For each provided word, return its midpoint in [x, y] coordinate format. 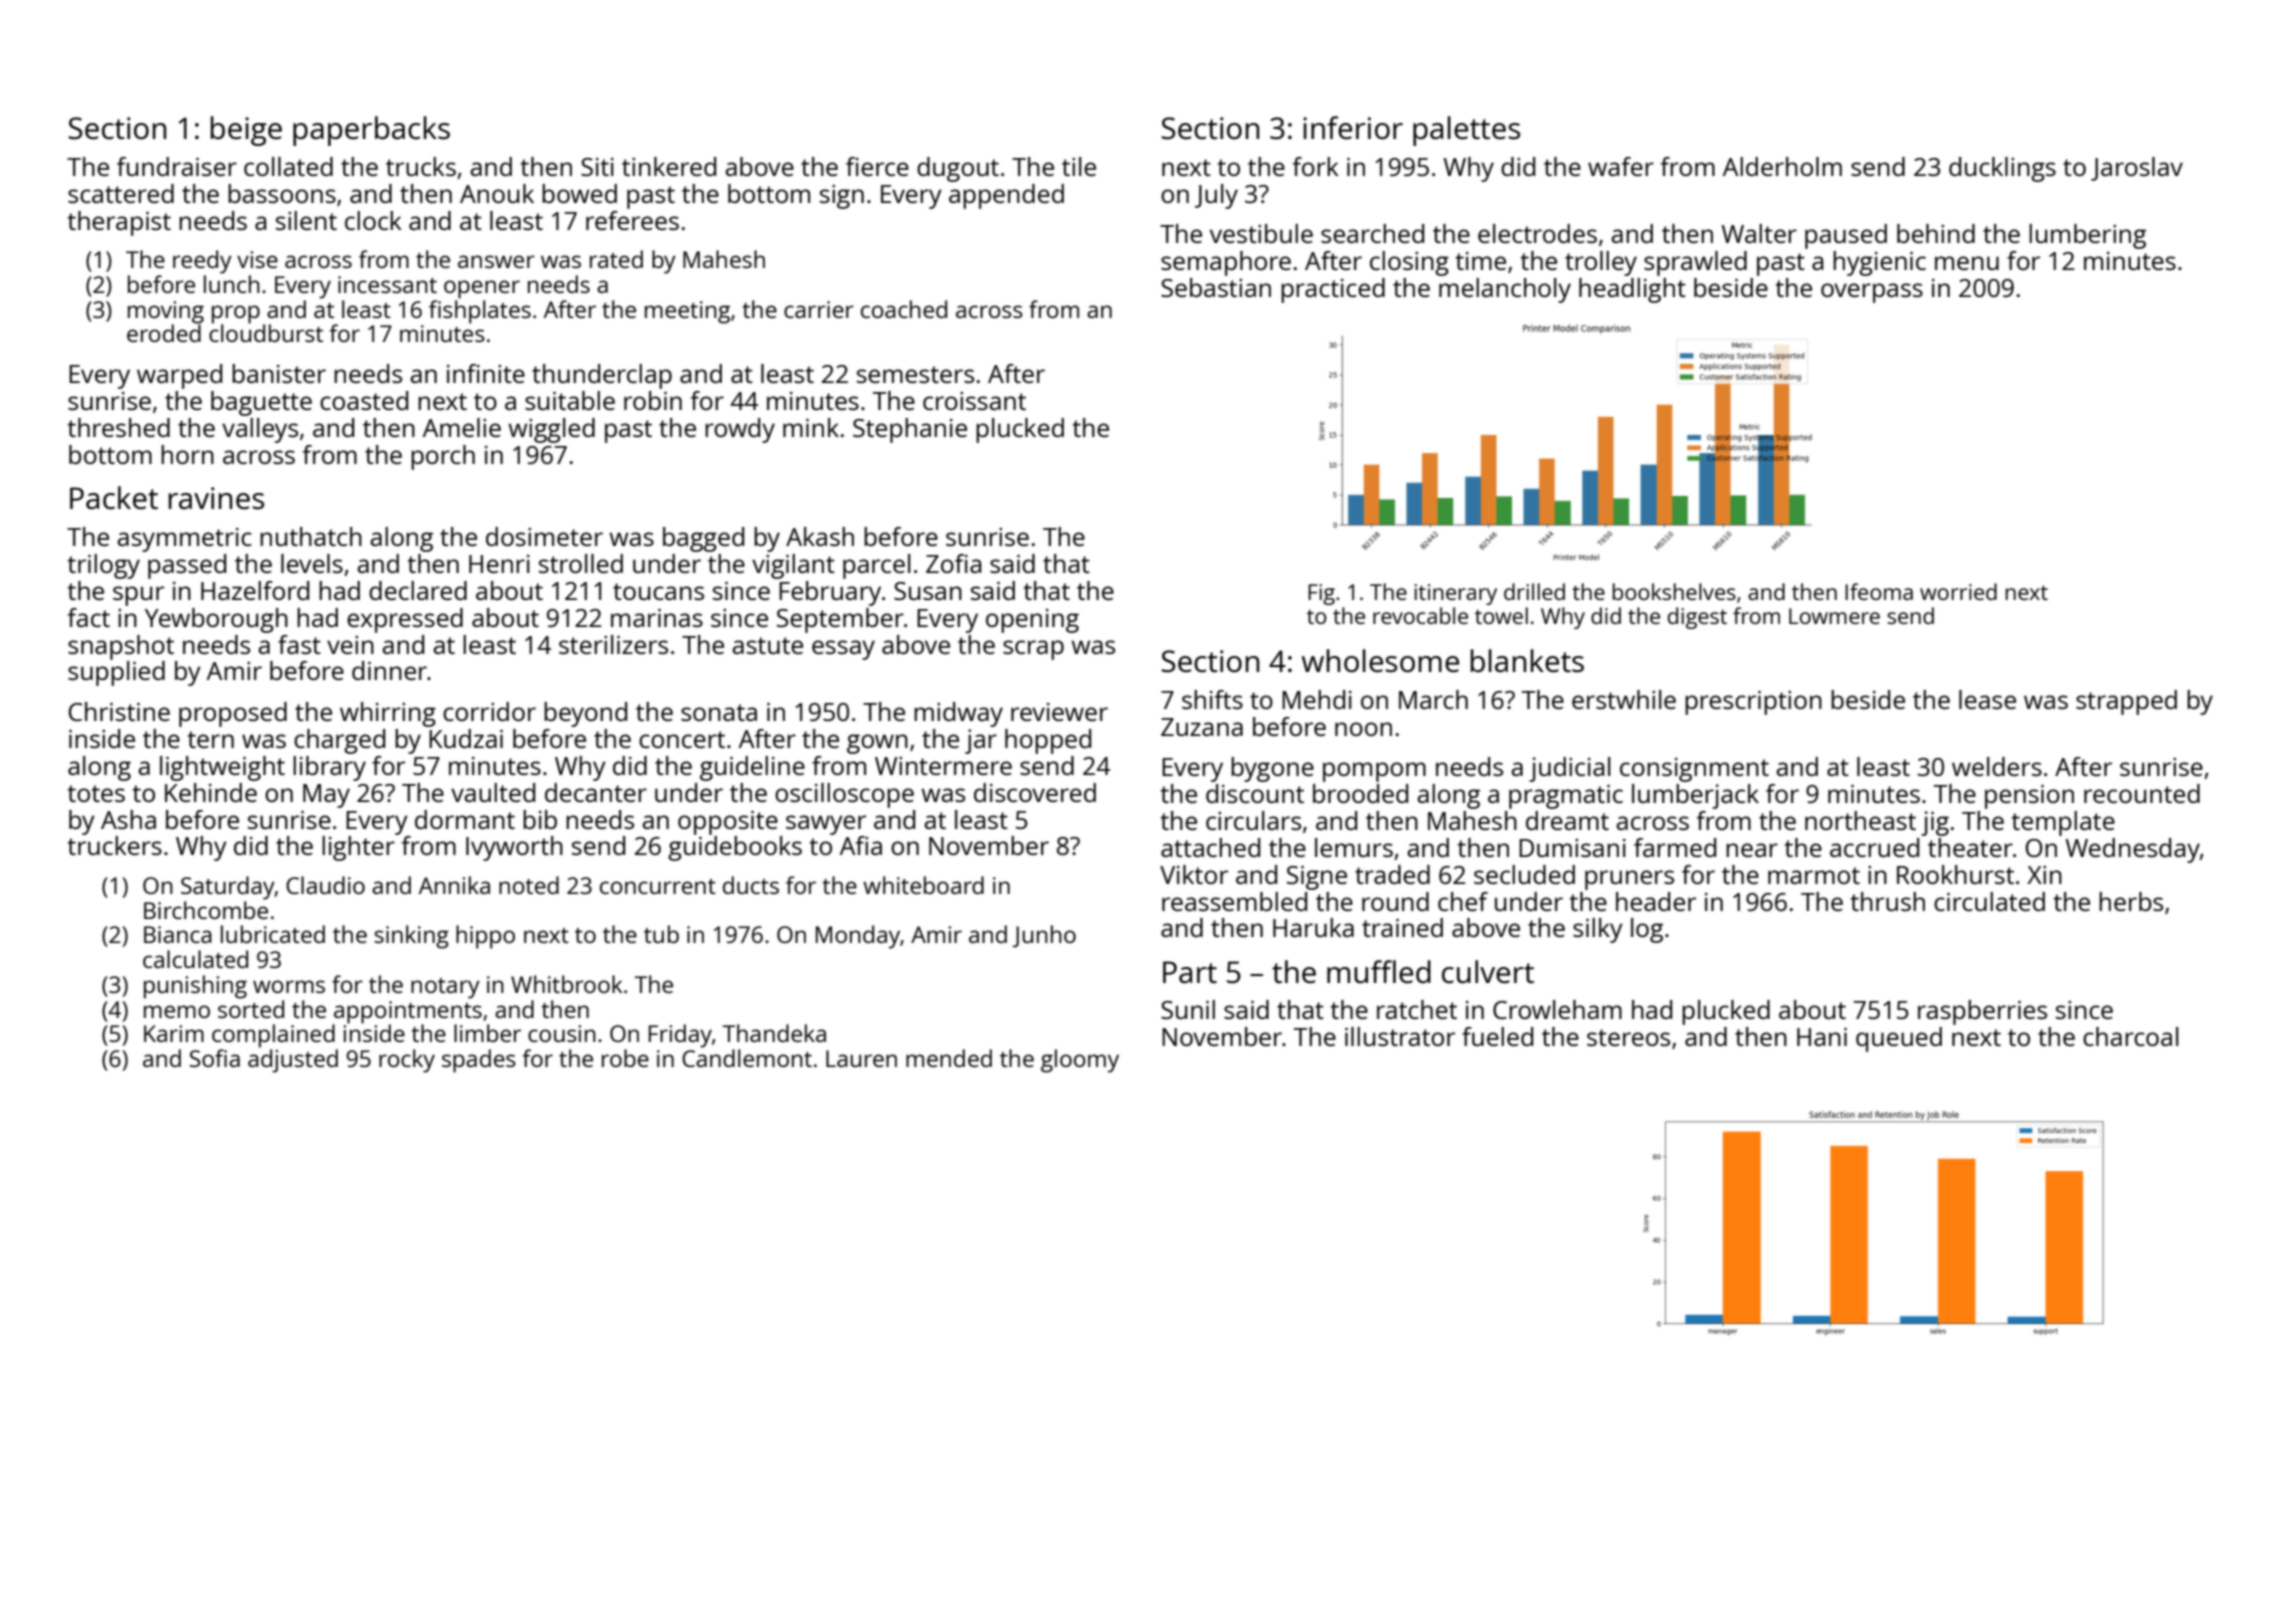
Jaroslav [2137, 169]
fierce [877, 166]
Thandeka [774, 1033]
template [2063, 823]
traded [1392, 874]
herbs [2131, 901]
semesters [915, 374]
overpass [1872, 293]
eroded [164, 333]
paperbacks [371, 131]
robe [625, 1058]
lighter [358, 848]
